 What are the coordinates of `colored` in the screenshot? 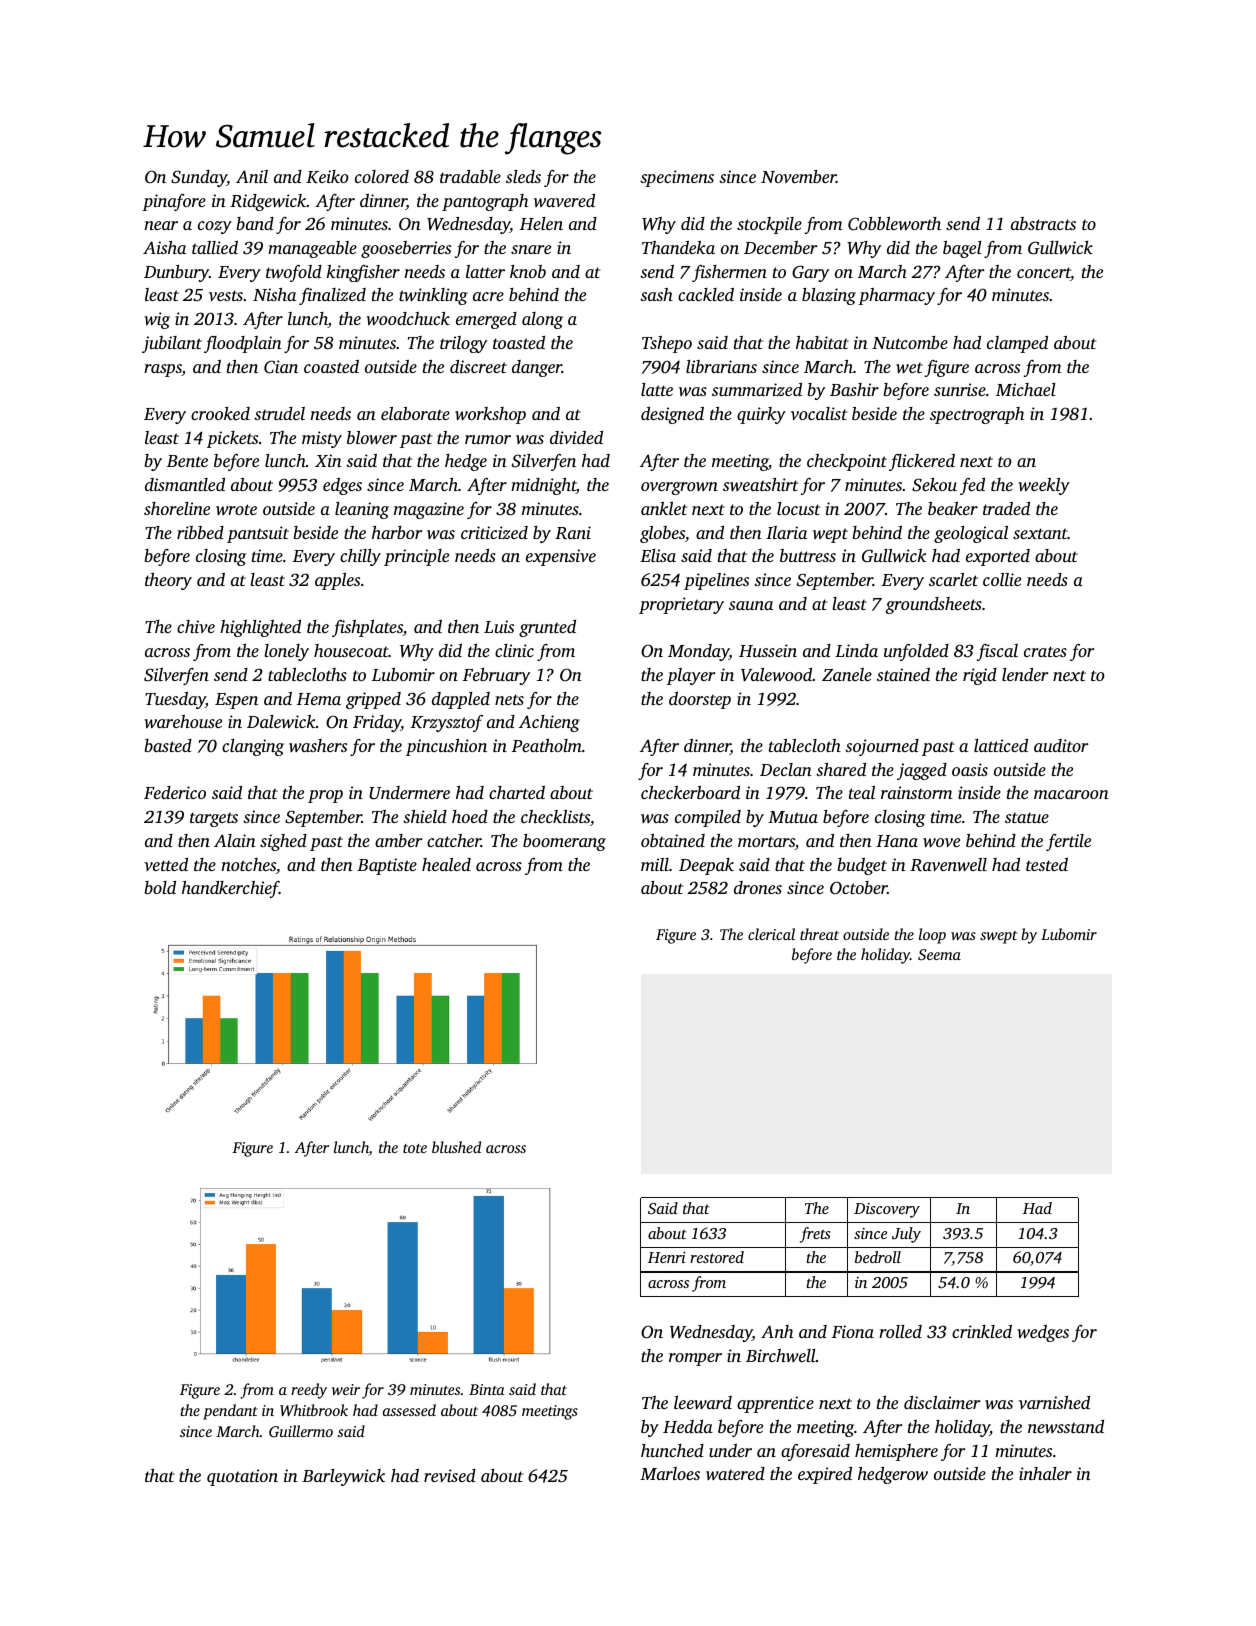 It's located at (382, 176).
